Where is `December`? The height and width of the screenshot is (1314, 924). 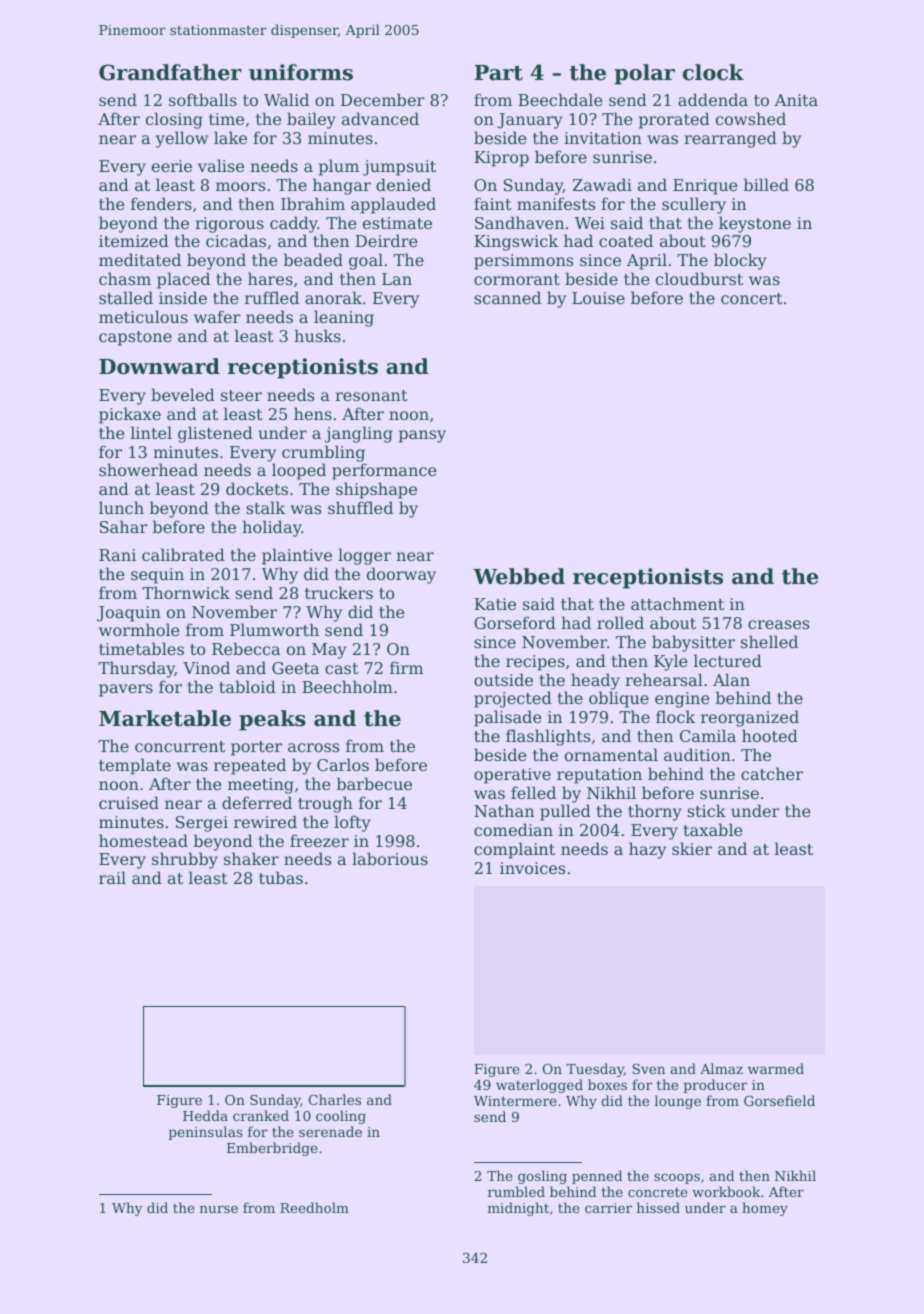
December is located at coordinates (383, 99).
